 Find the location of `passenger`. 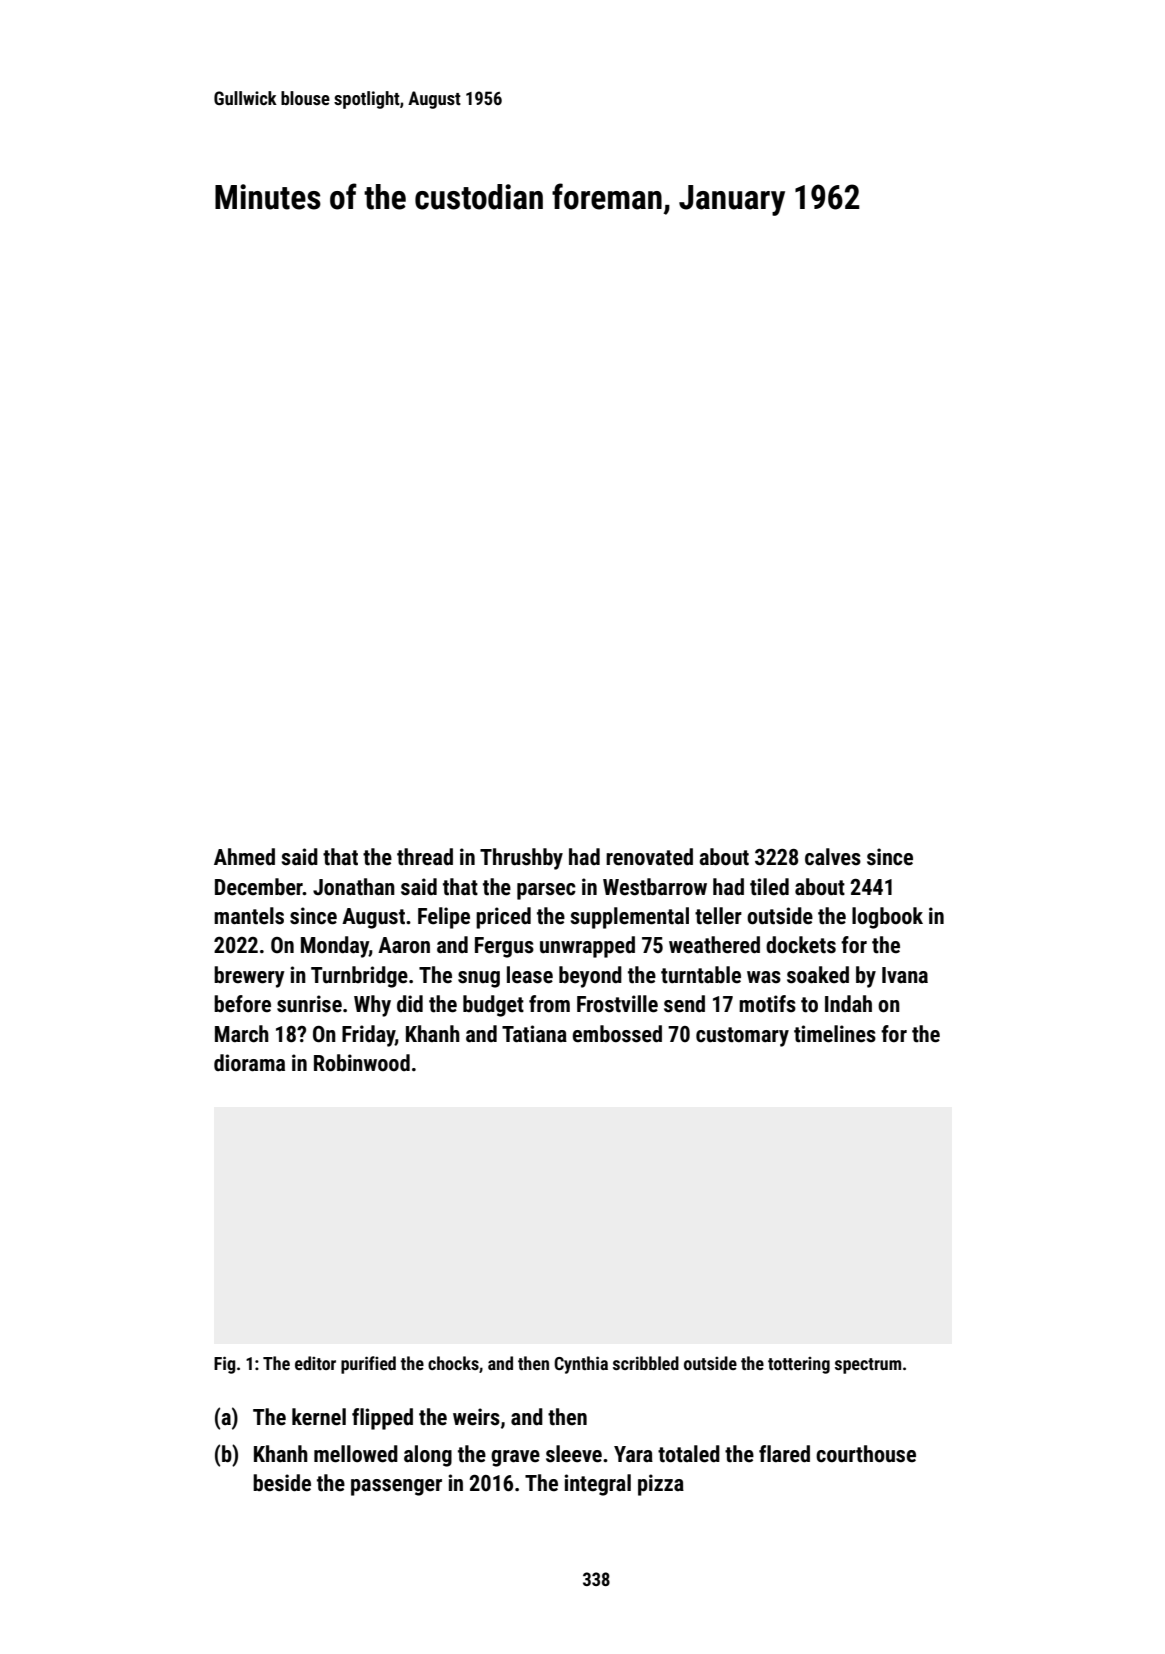

passenger is located at coordinates (396, 1487).
